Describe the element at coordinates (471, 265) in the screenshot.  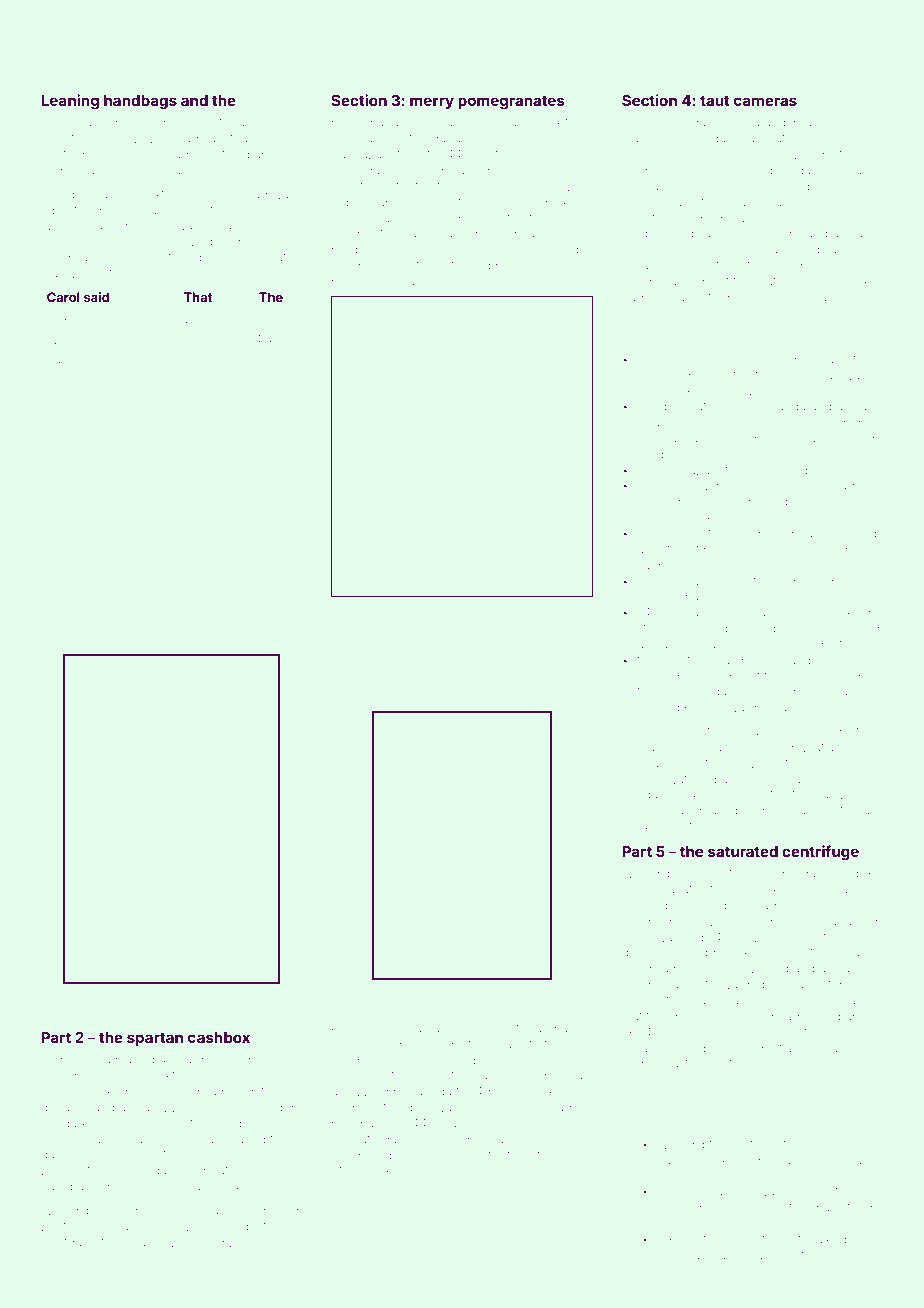
I see `frosted` at that location.
